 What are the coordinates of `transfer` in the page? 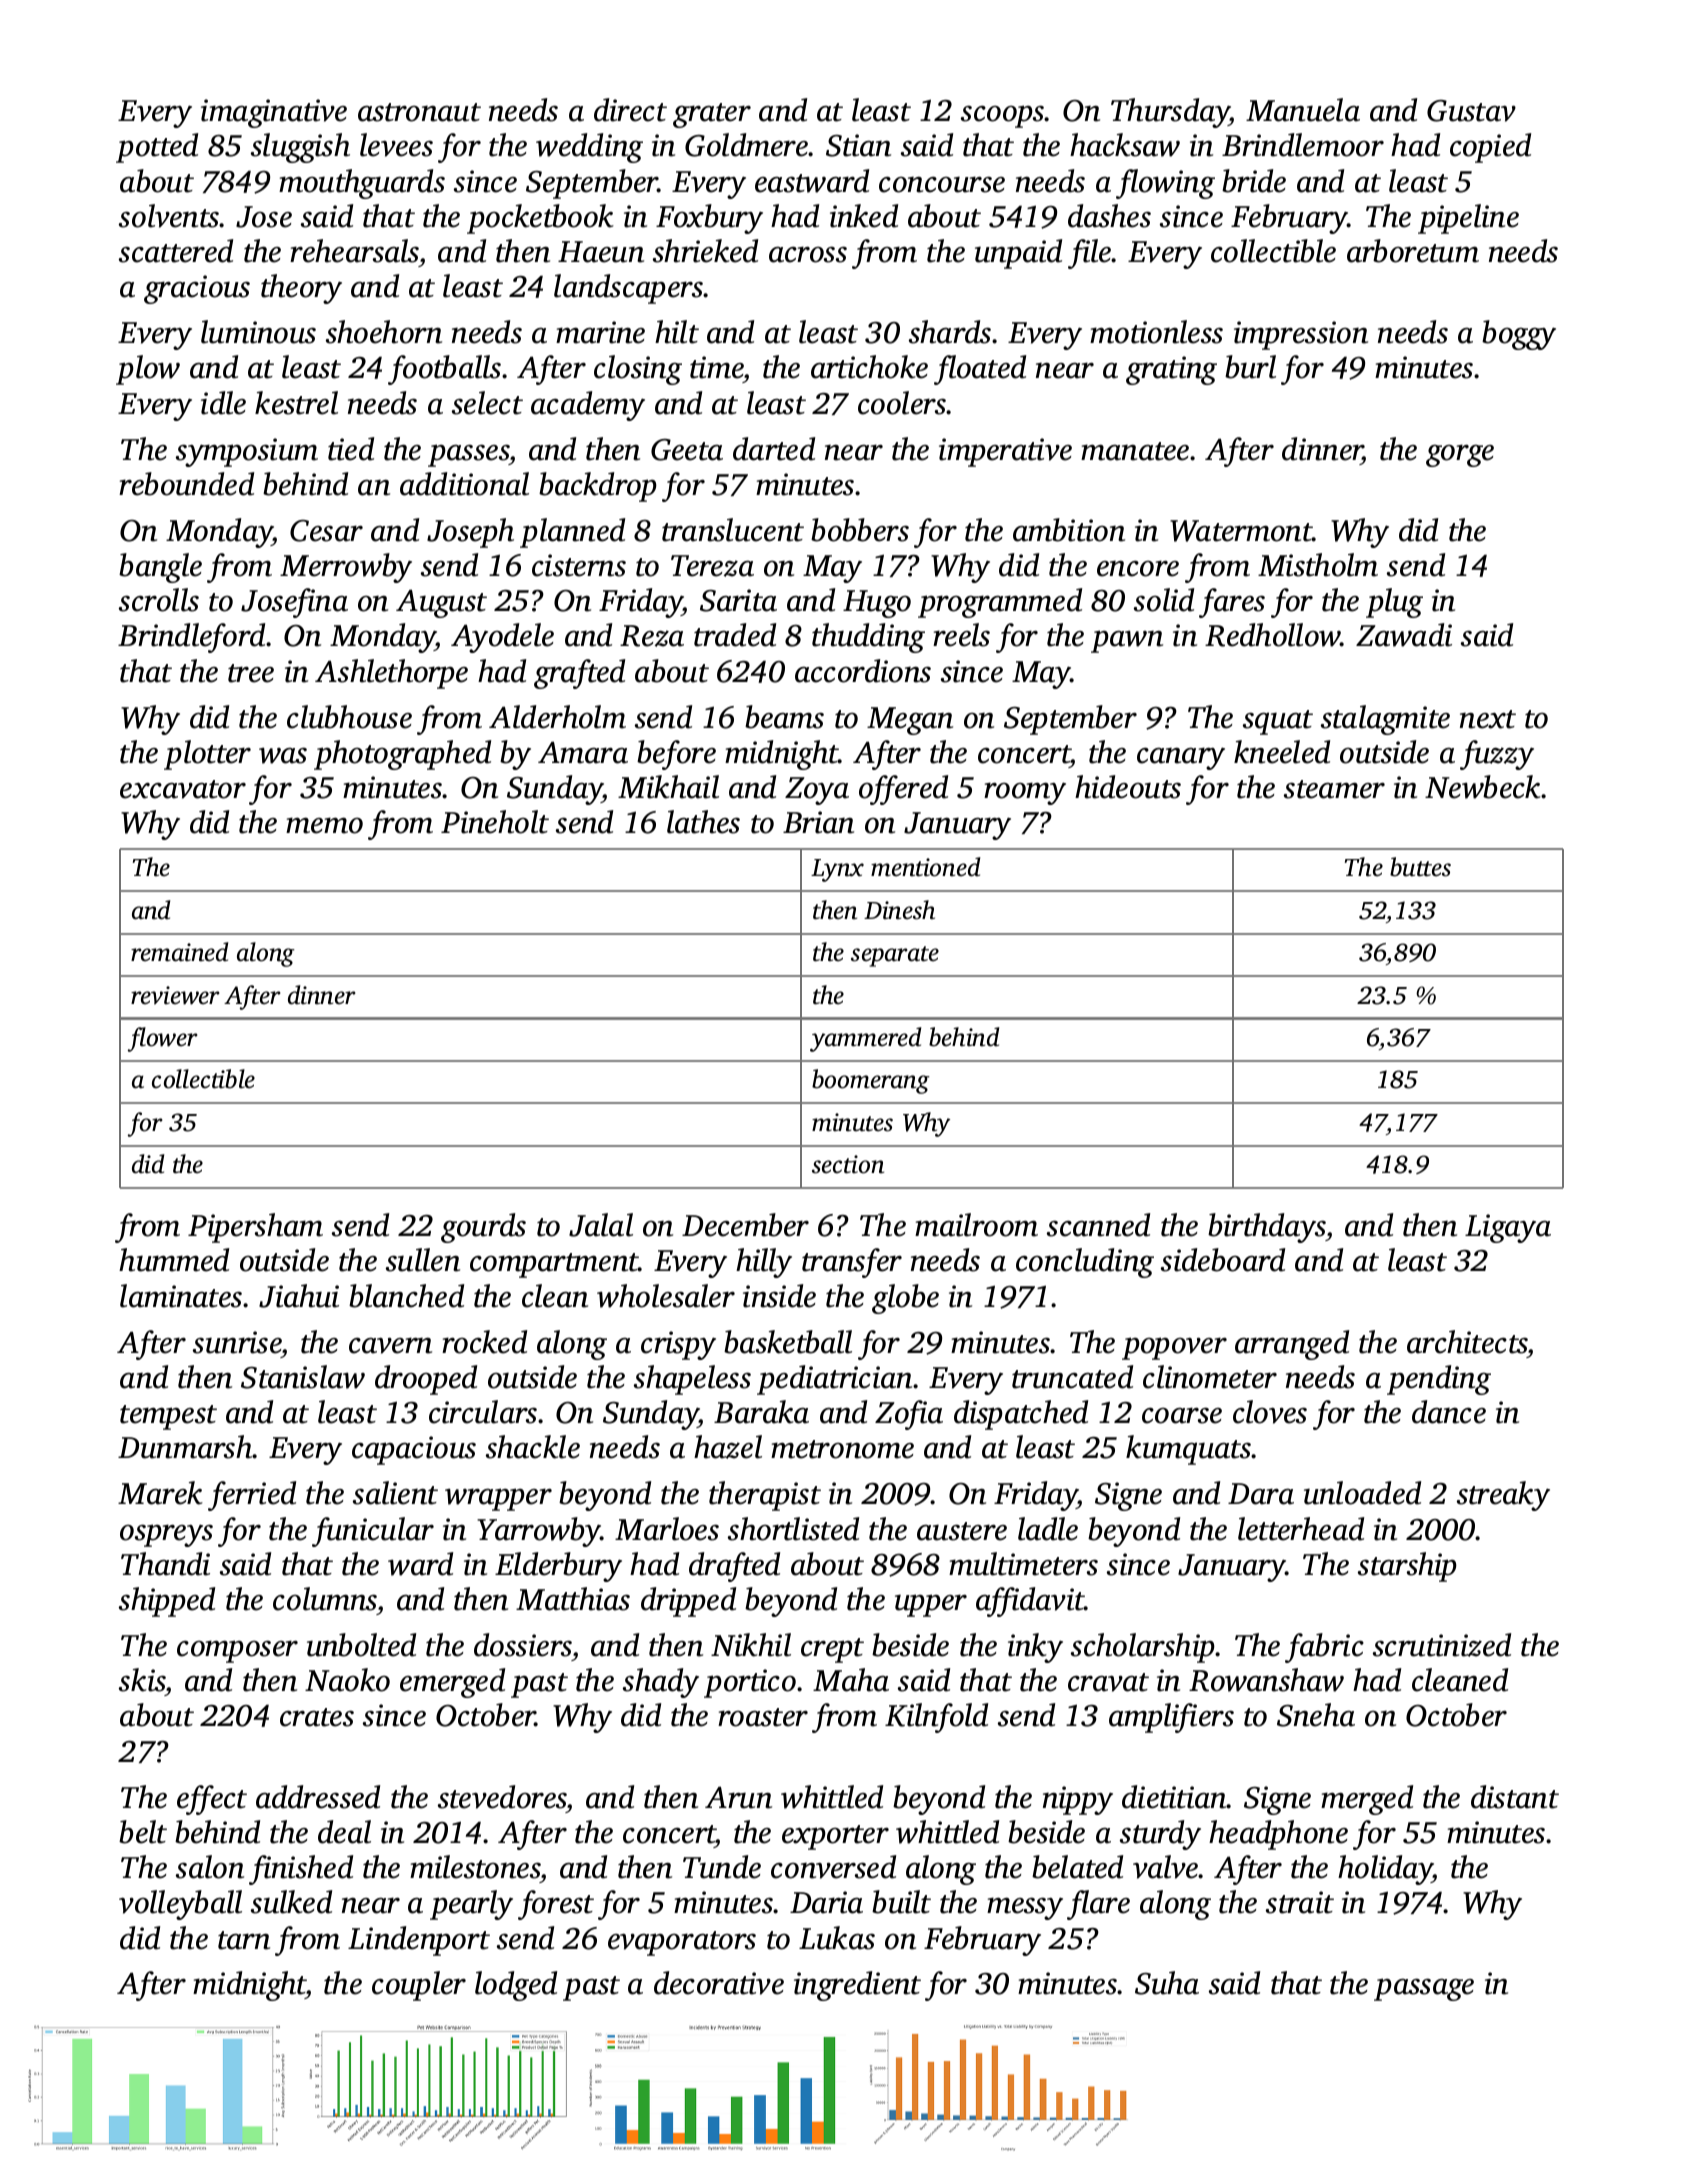 It's located at (852, 1263).
